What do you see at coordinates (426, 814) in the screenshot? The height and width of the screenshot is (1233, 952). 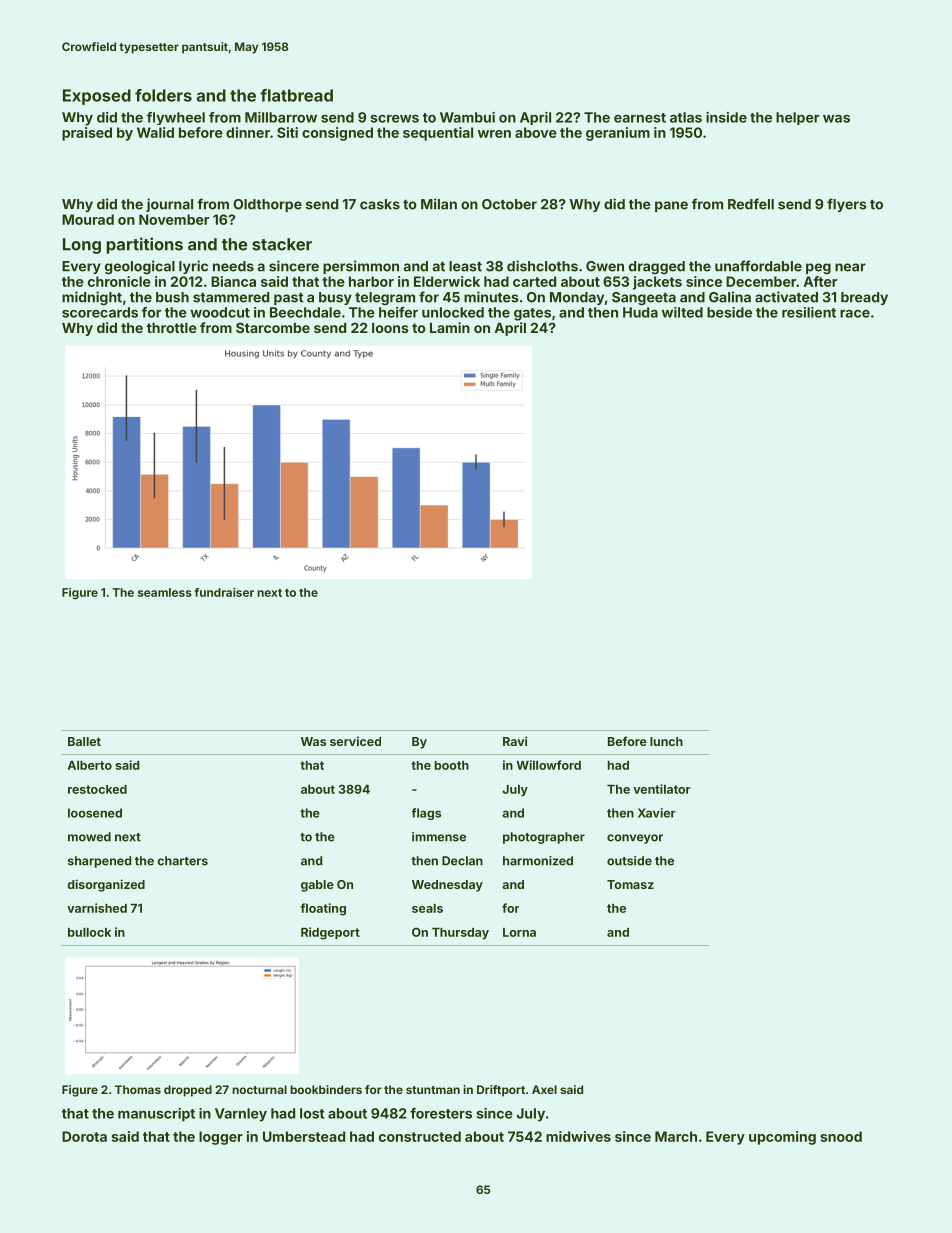 I see `flags` at bounding box center [426, 814].
